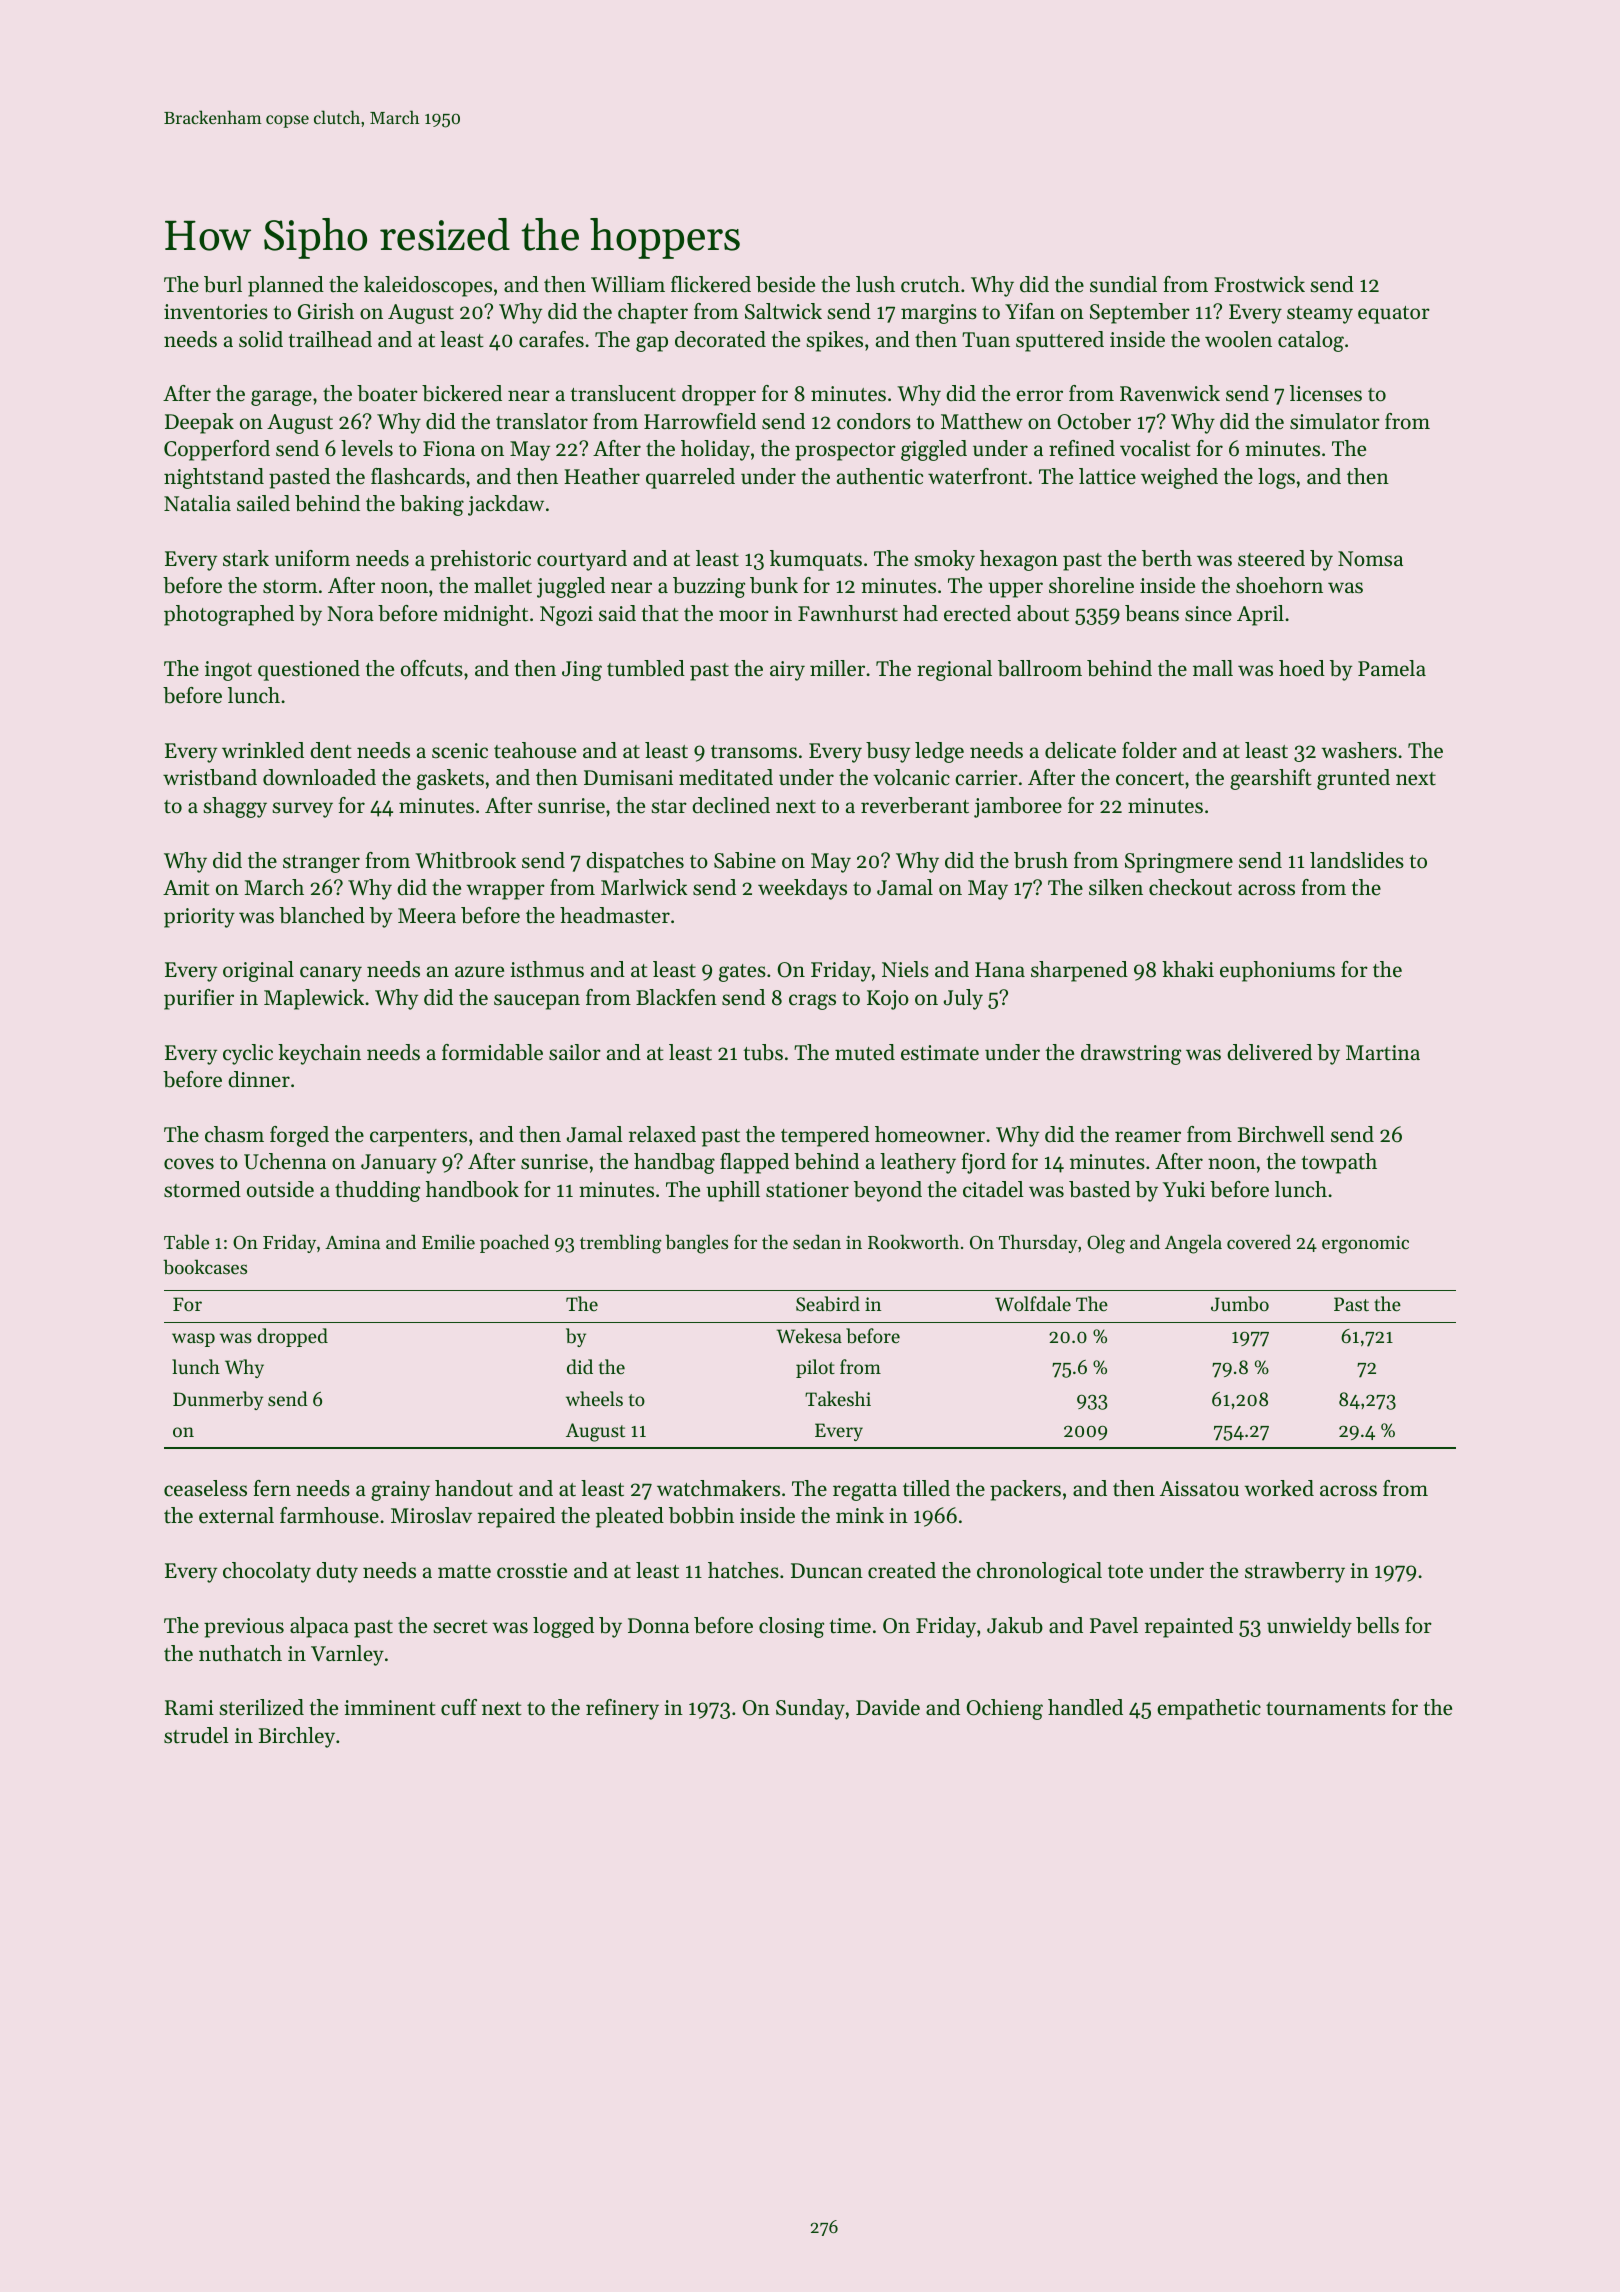 This page has height=2292, width=1620. What do you see at coordinates (986, 339) in the page?
I see `Tuan` at bounding box center [986, 339].
